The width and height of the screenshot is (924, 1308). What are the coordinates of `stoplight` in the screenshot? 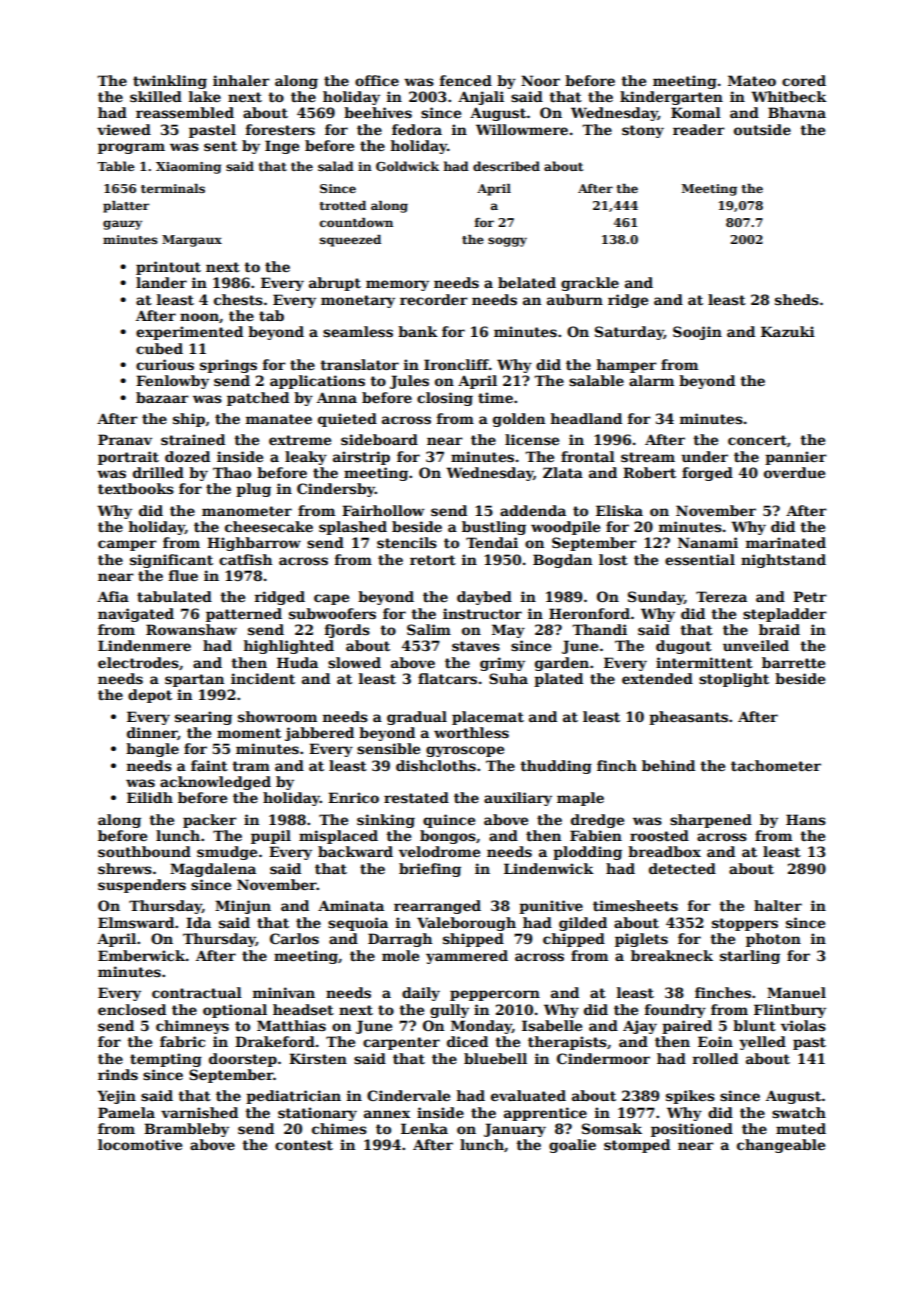 It's located at (734, 680).
